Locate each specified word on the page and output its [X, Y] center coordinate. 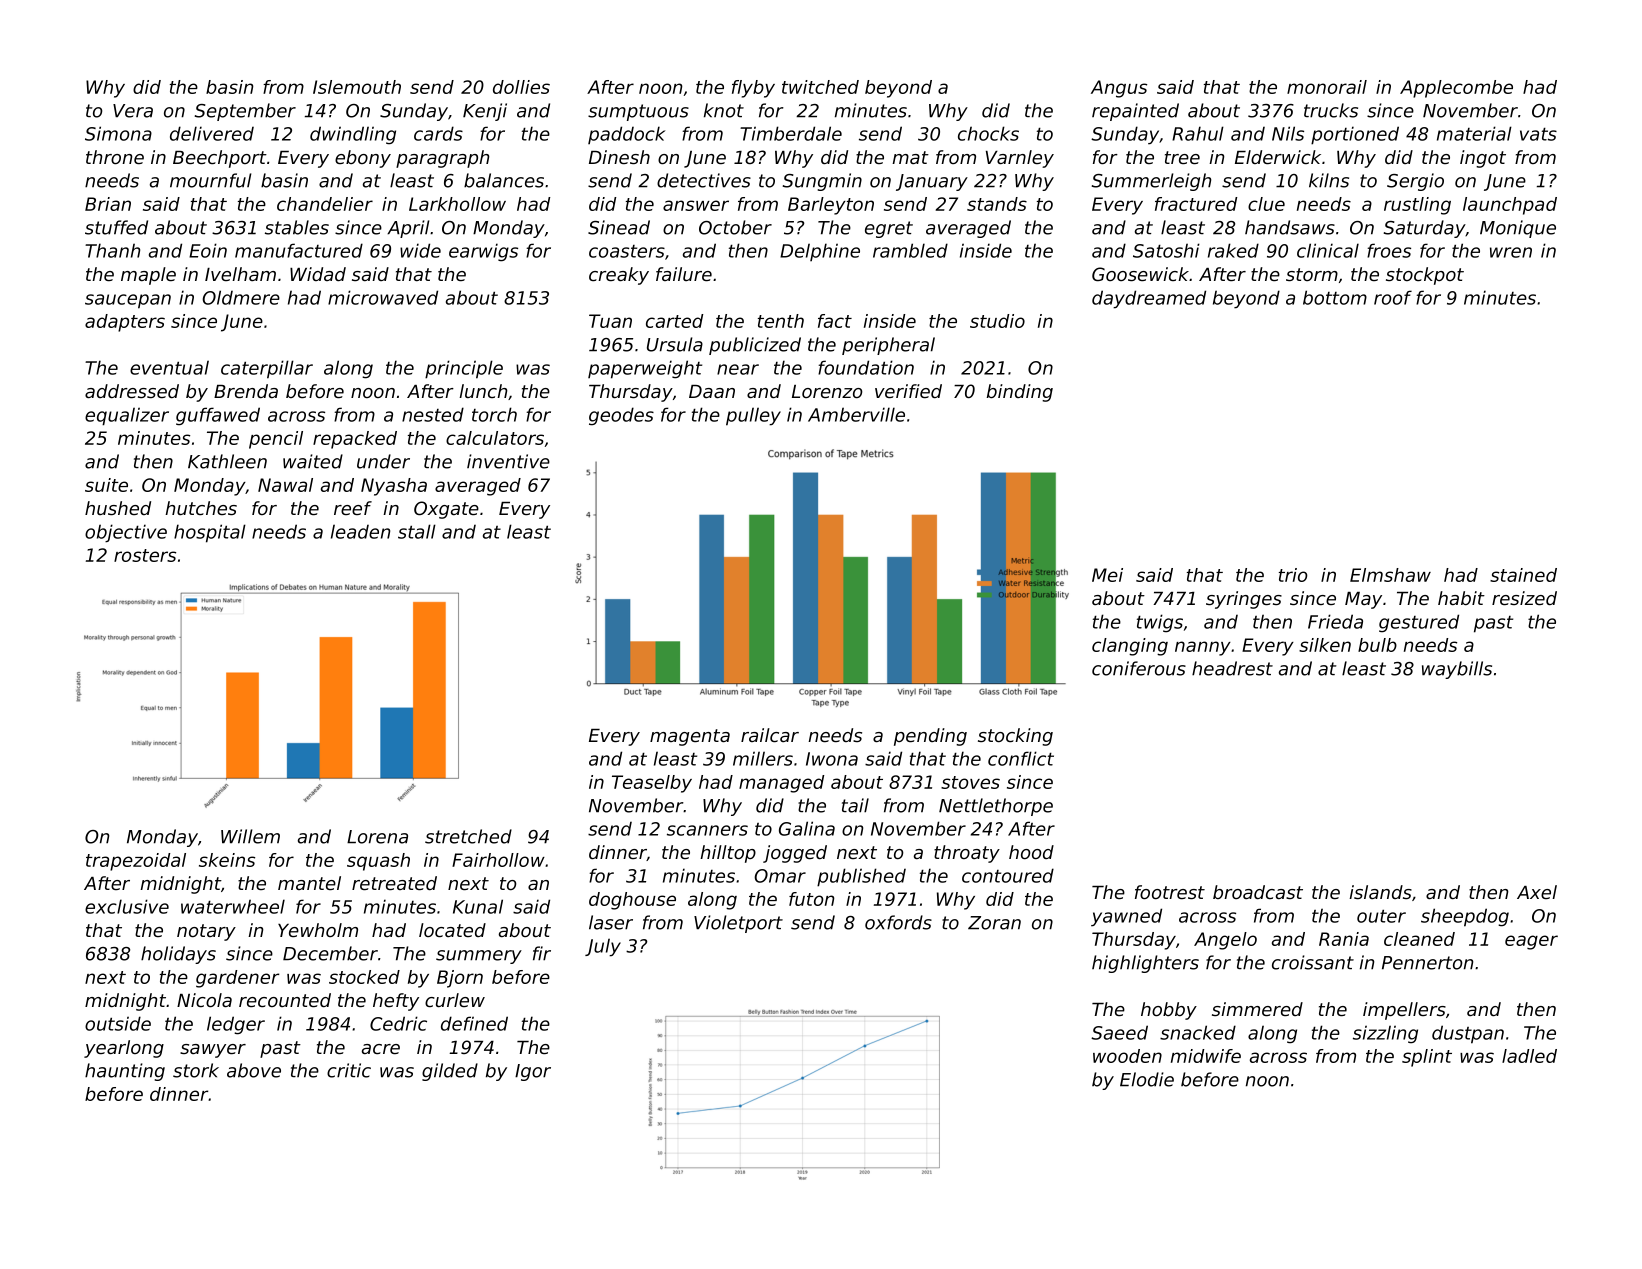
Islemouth [357, 87]
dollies [521, 87]
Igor [533, 1072]
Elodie [1147, 1079]
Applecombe [1456, 89]
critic [349, 1070]
